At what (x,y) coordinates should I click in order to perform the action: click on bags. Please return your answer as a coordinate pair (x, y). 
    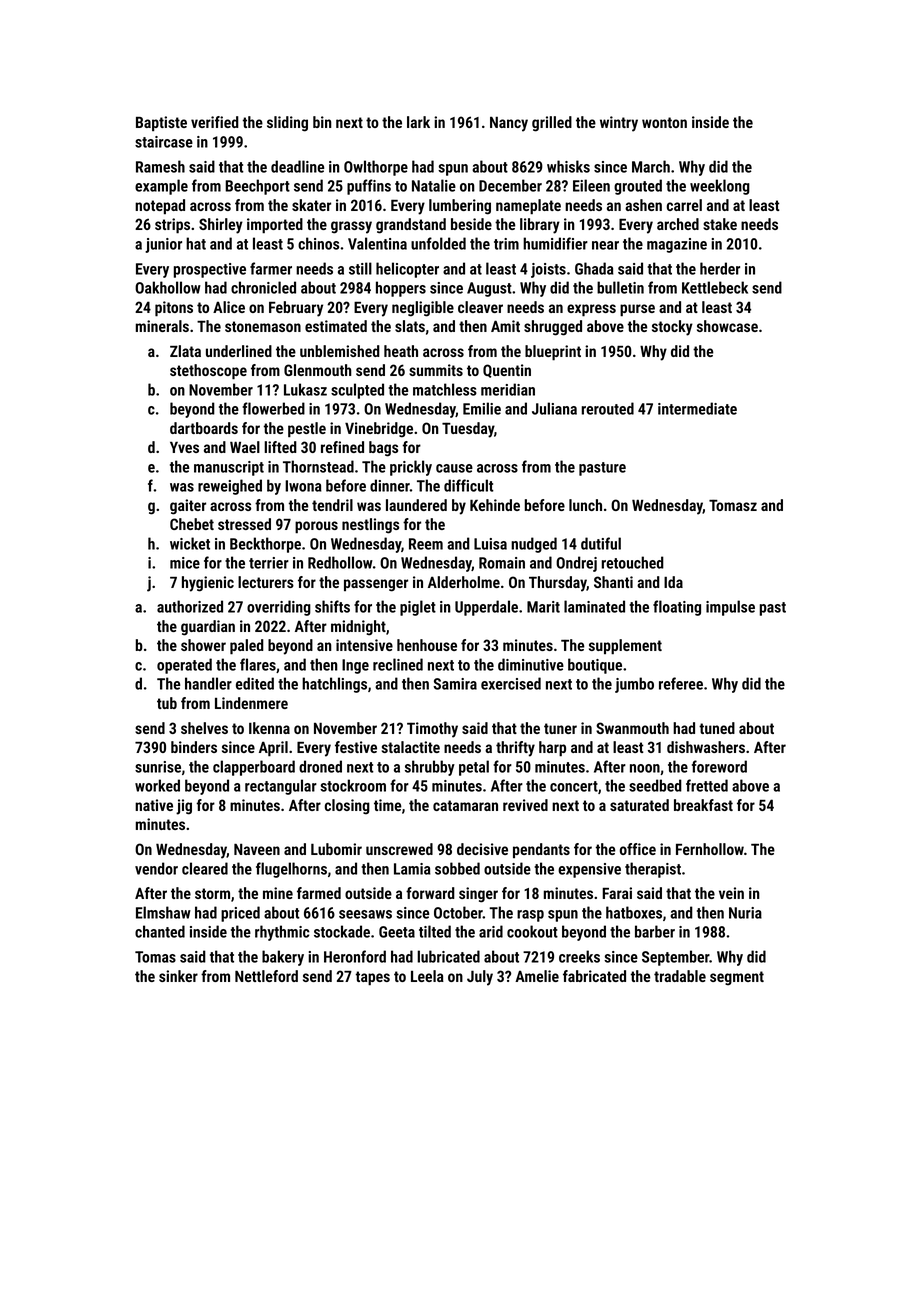
    Looking at the image, I should click on (383, 449).
